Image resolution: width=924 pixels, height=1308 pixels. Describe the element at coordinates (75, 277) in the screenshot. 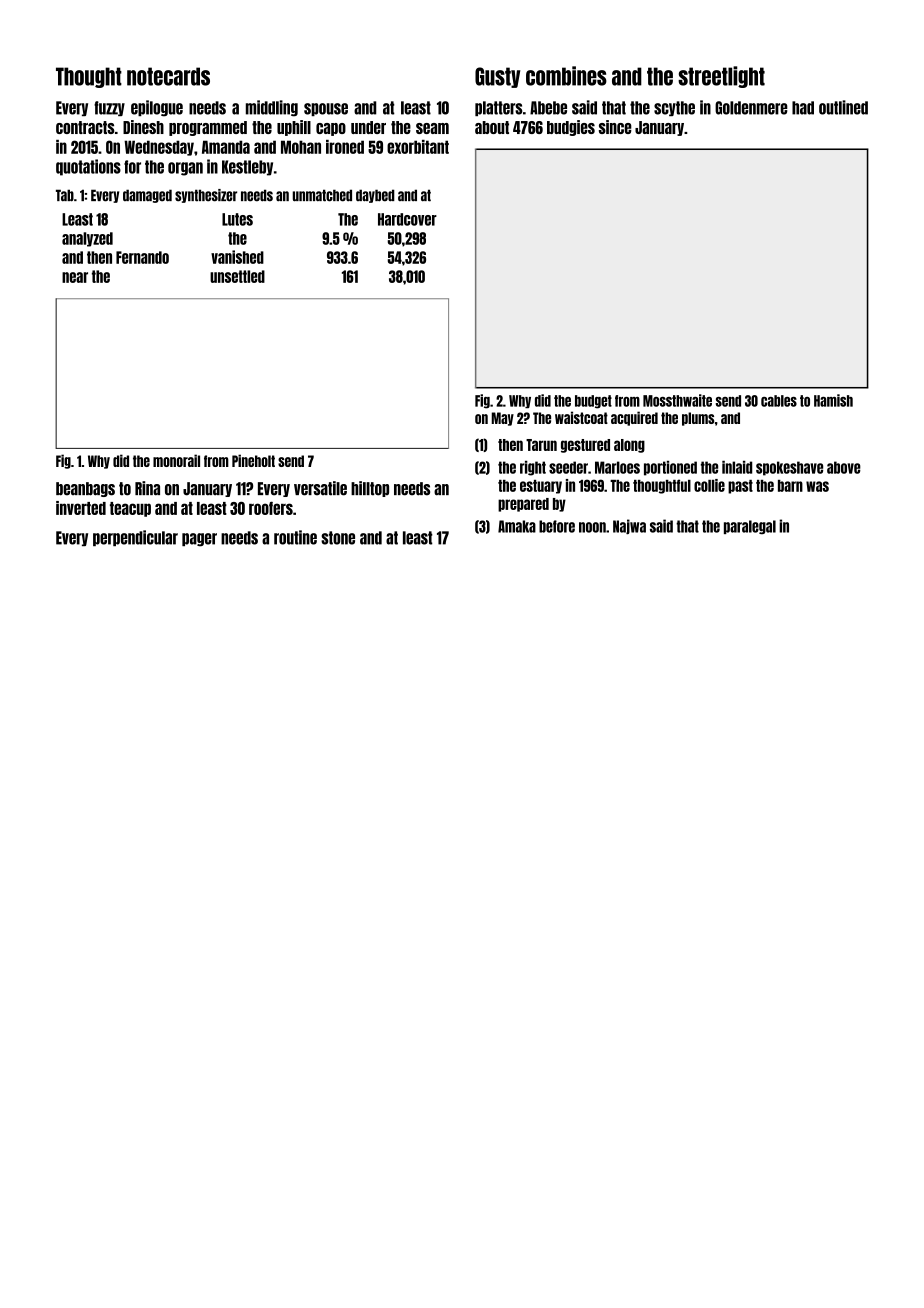

I see `near` at that location.
